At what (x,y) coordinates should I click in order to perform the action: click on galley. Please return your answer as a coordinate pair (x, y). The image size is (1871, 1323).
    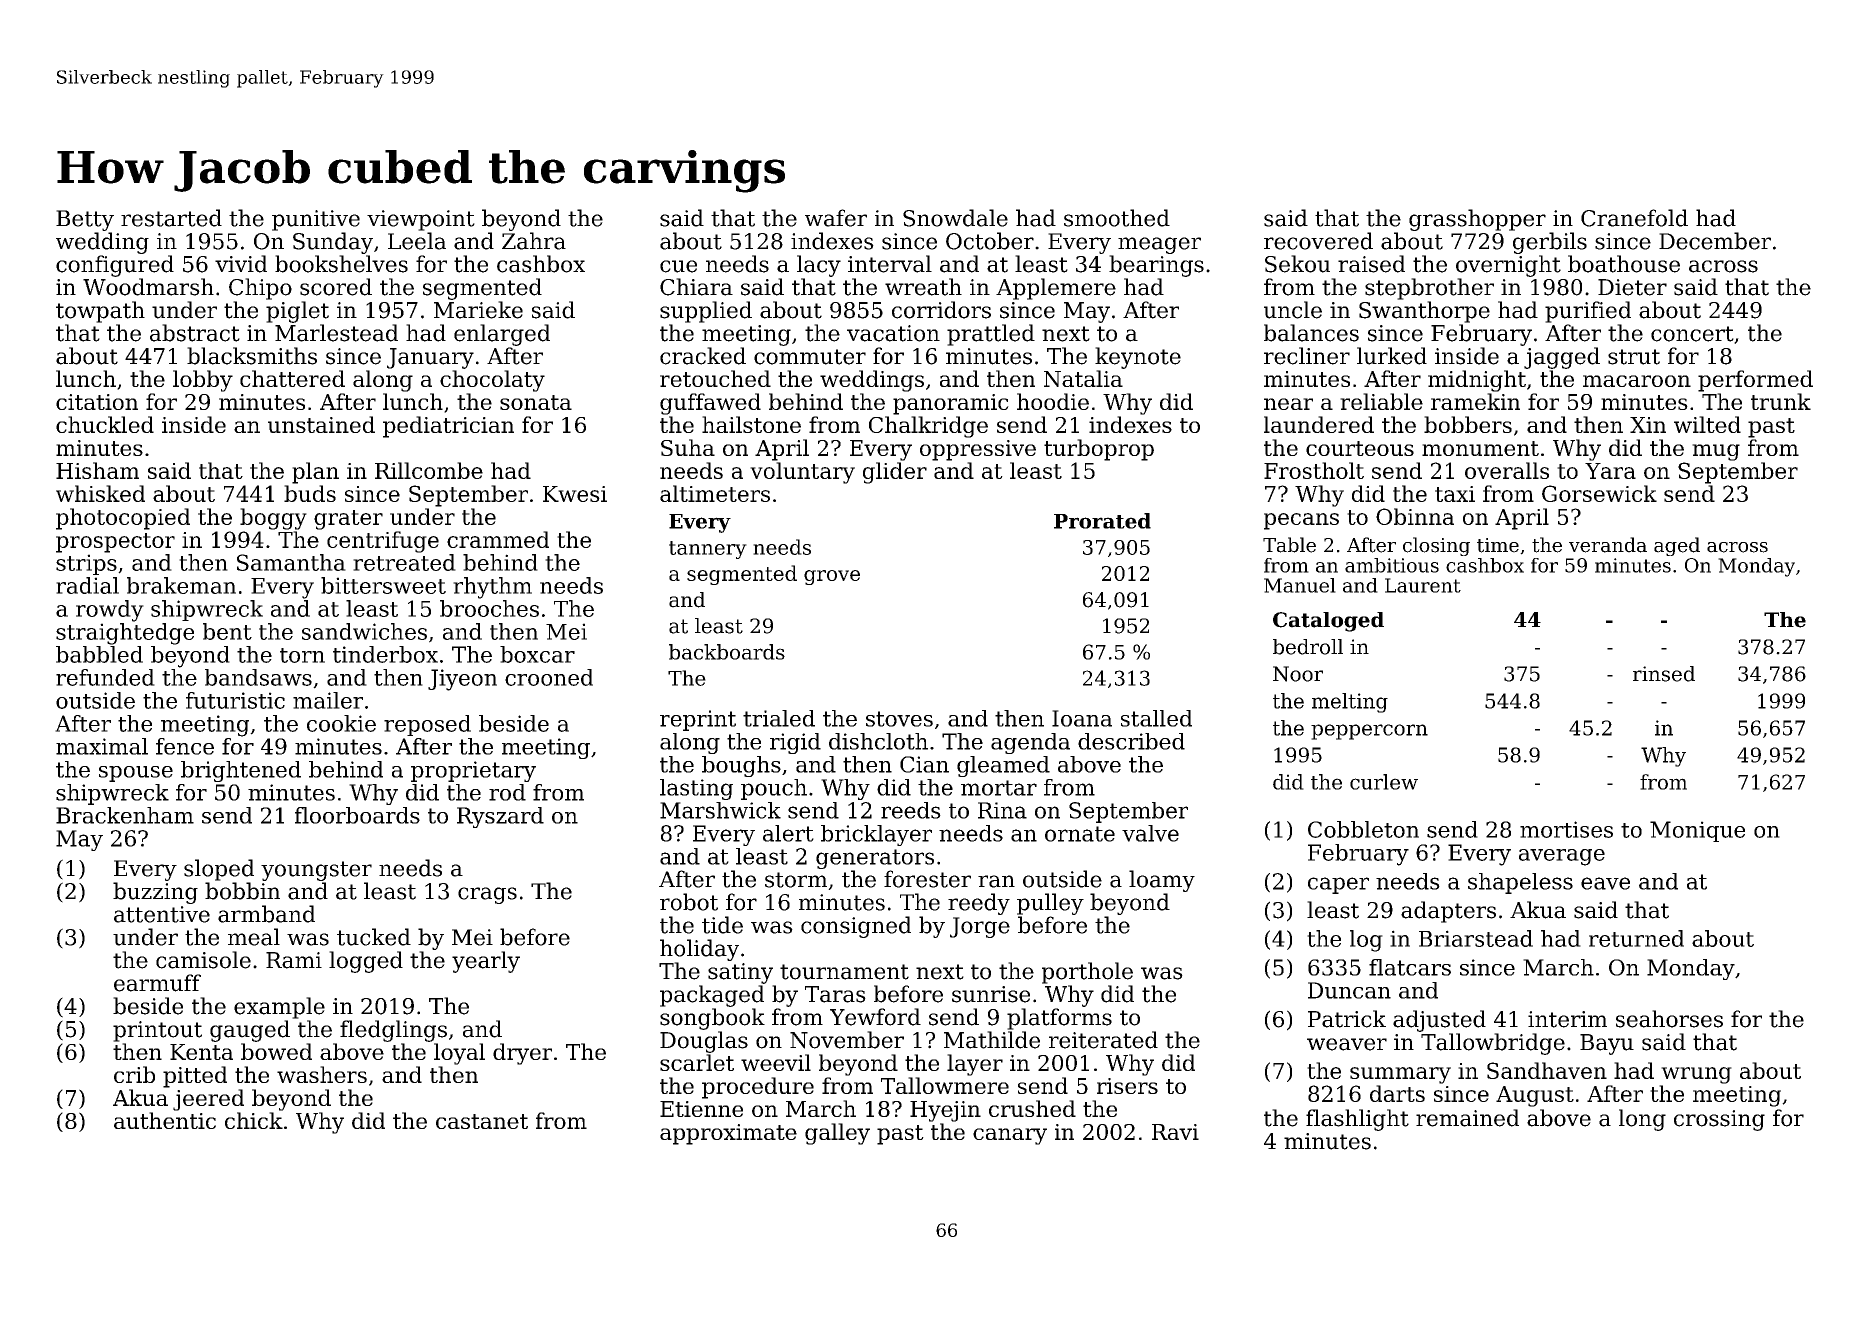
    Looking at the image, I should click on (837, 1134).
